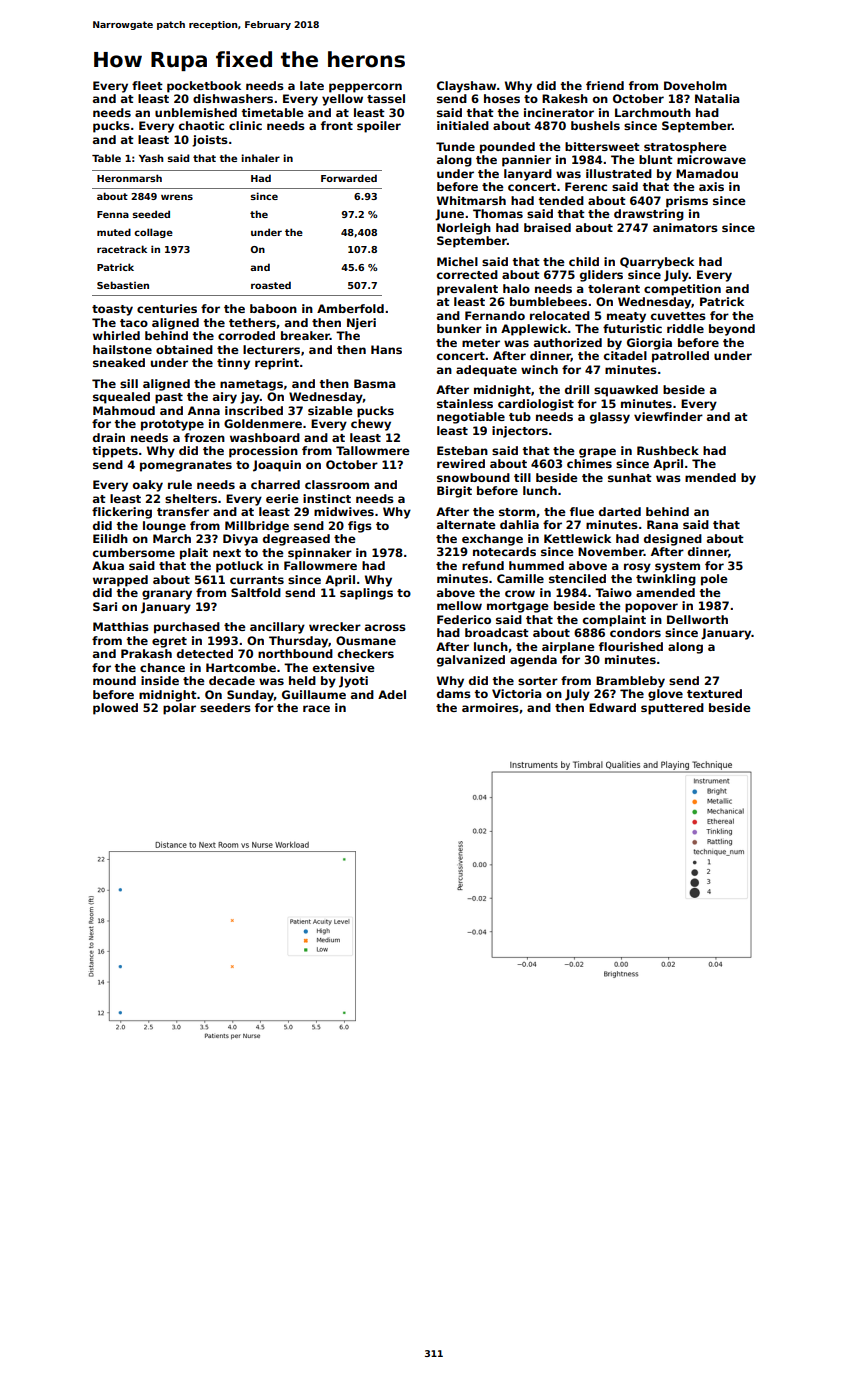 Image resolution: width=849 pixels, height=1400 pixels. What do you see at coordinates (204, 87) in the screenshot?
I see `pocketbook` at bounding box center [204, 87].
